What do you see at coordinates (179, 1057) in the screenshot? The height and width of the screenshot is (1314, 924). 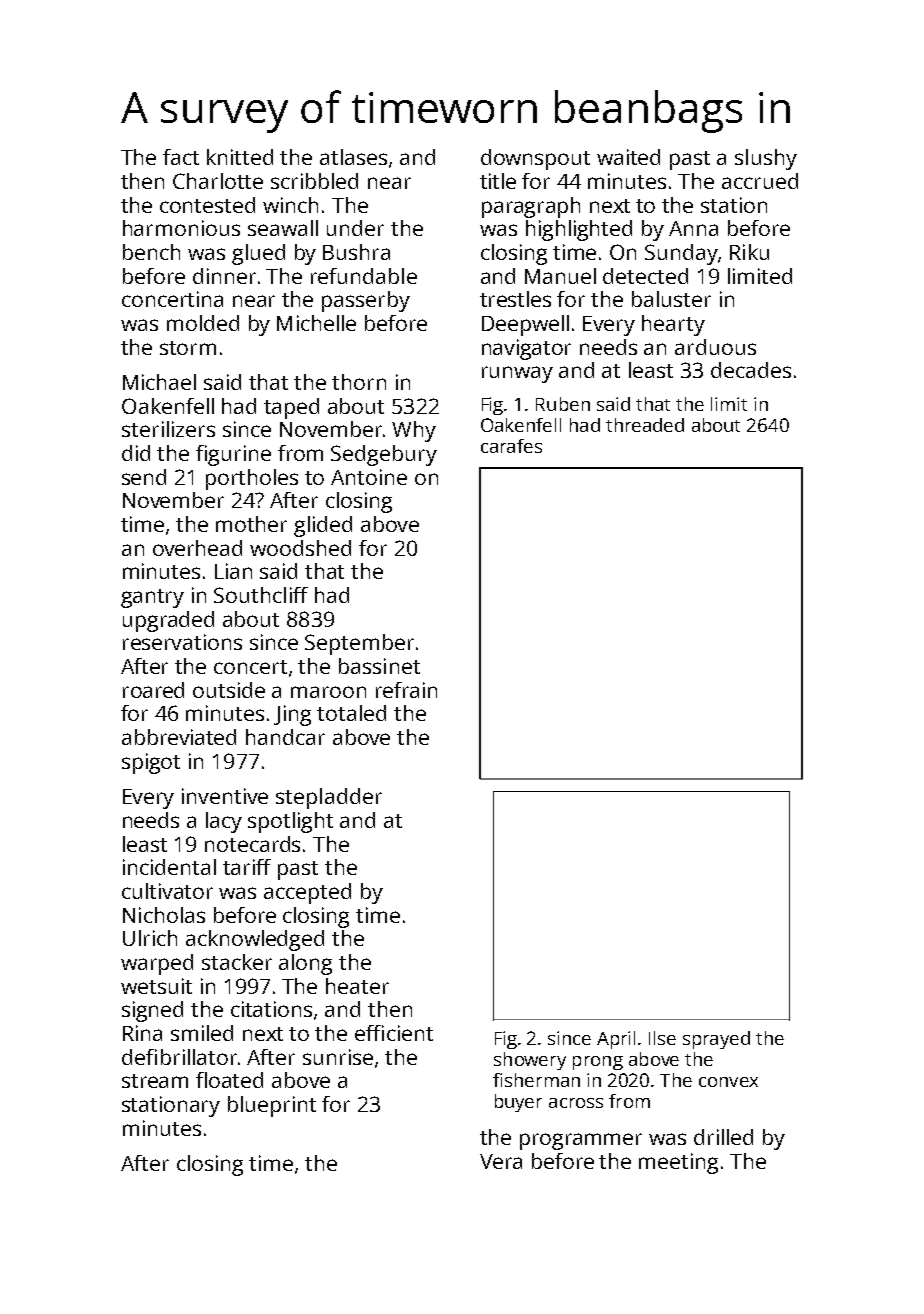 I see `defibrillator` at bounding box center [179, 1057].
